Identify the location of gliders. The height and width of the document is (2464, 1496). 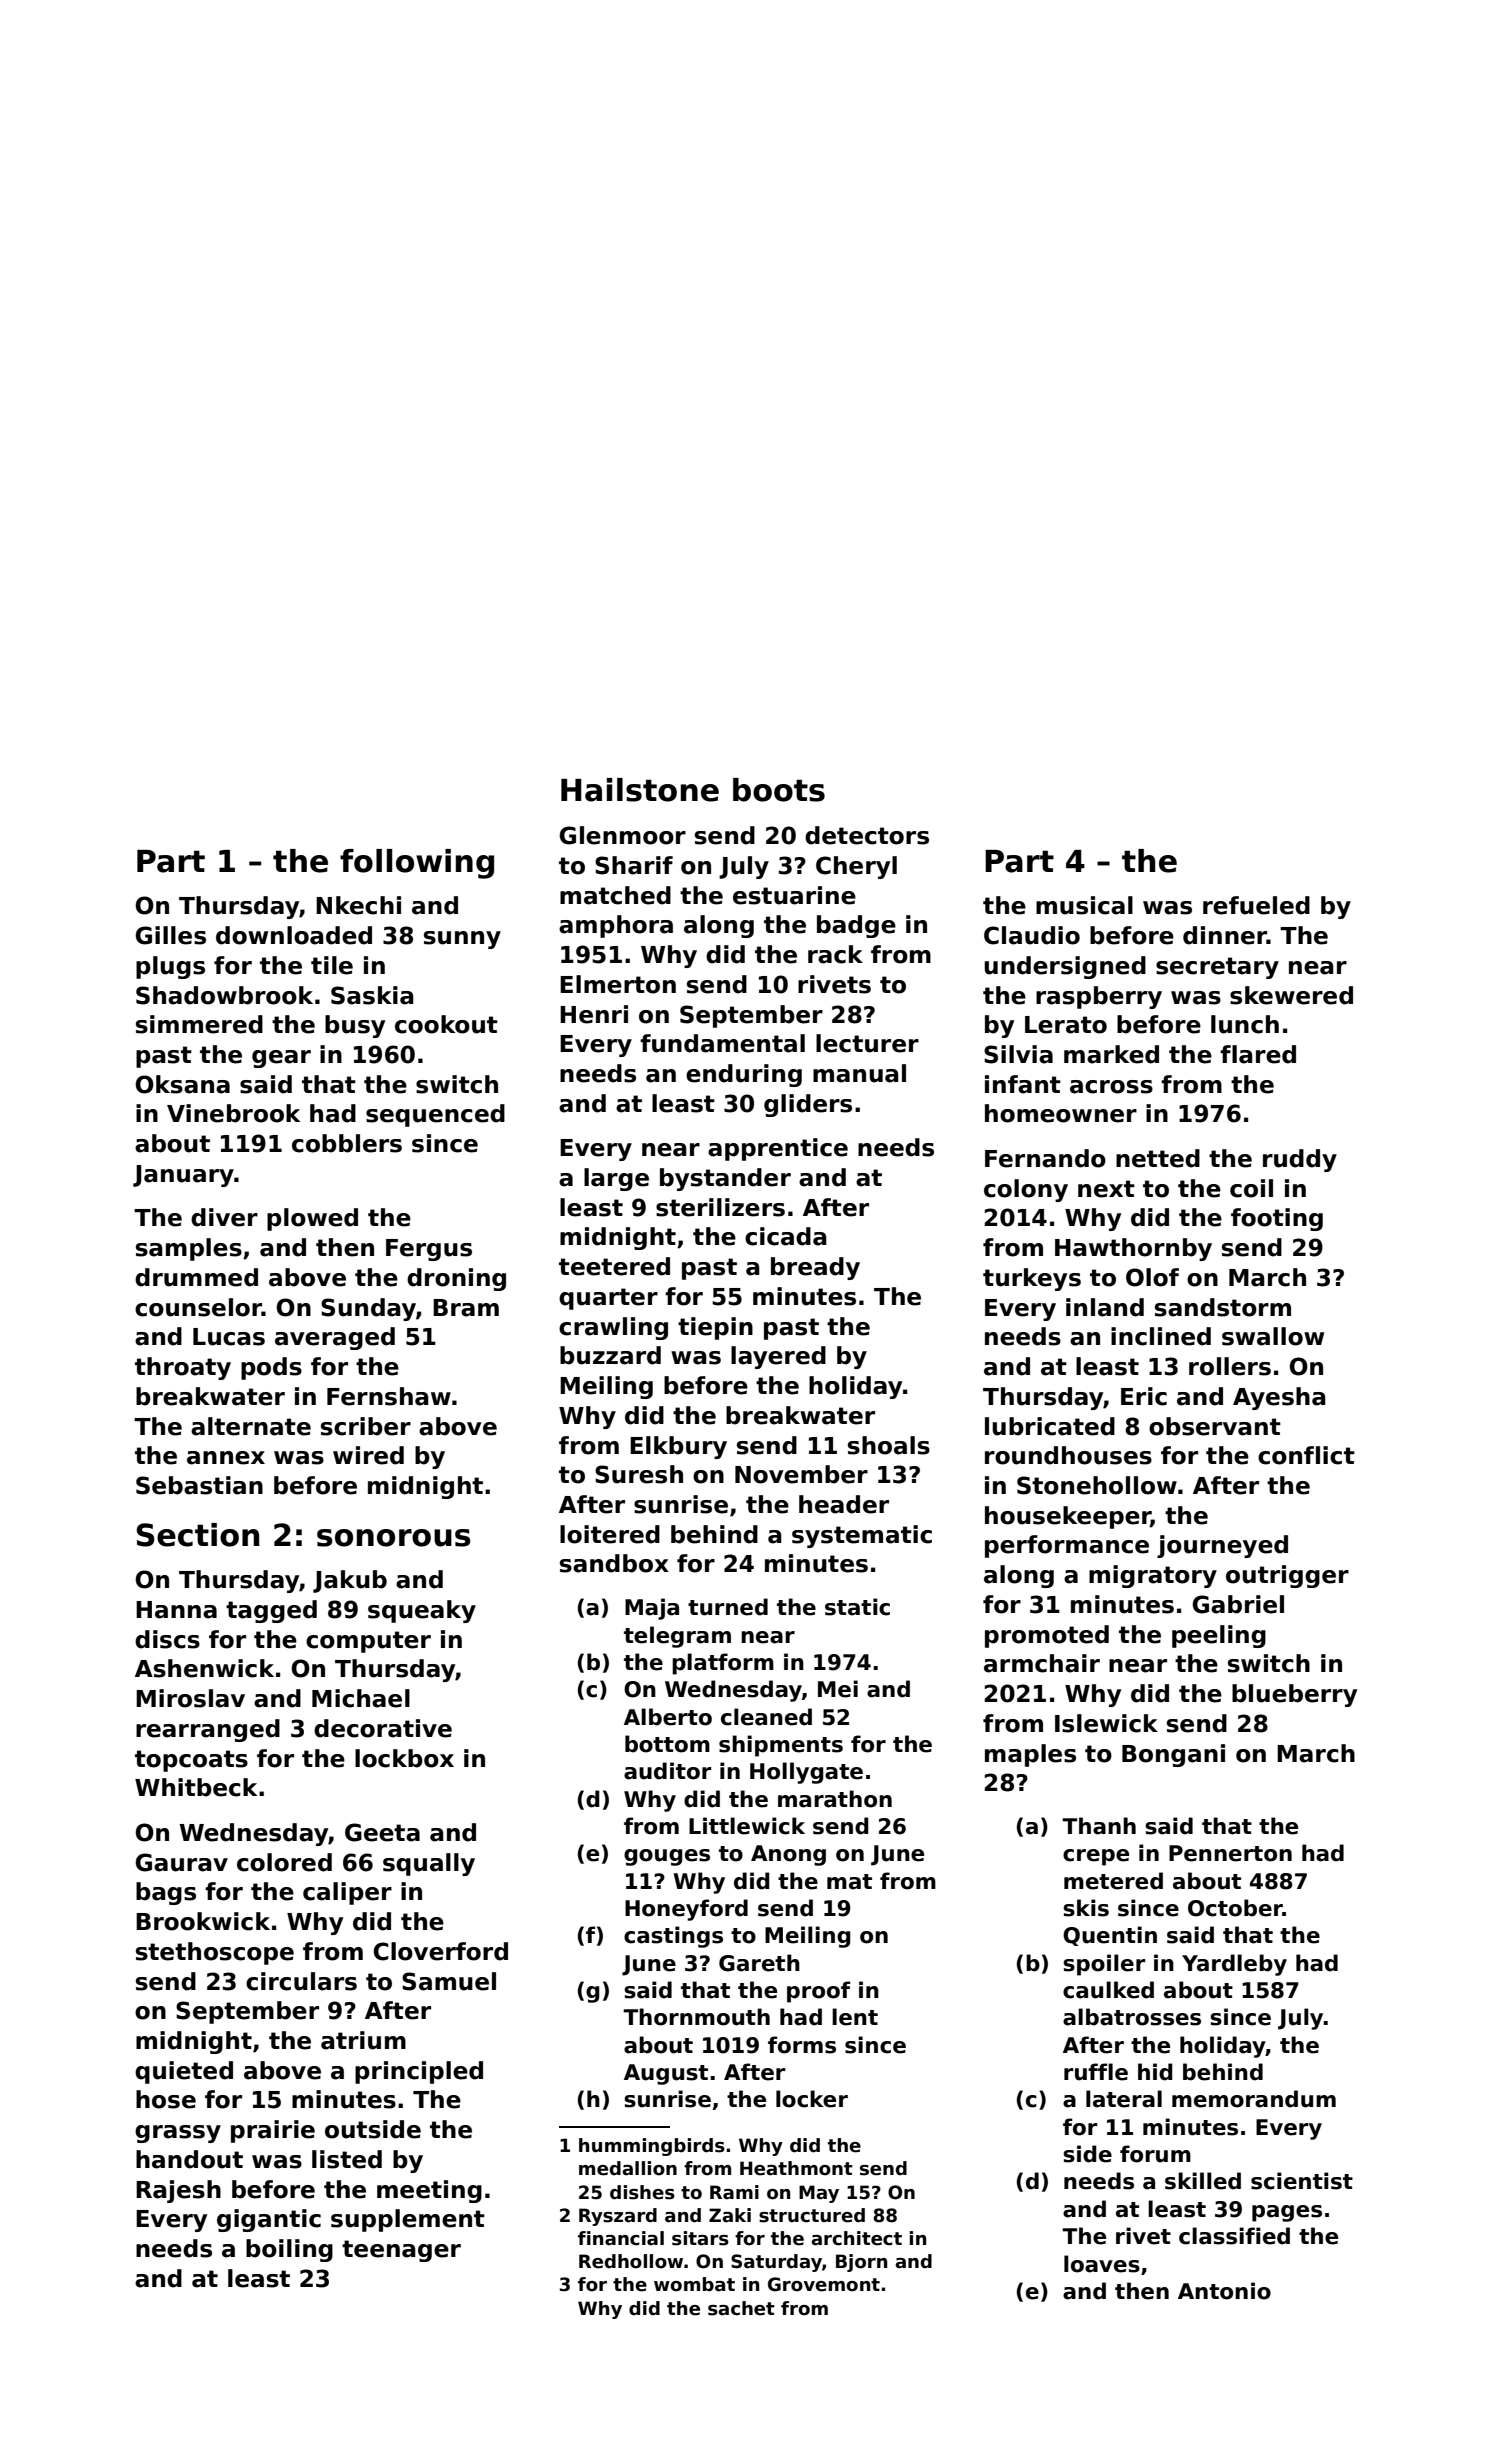
(808, 1105).
